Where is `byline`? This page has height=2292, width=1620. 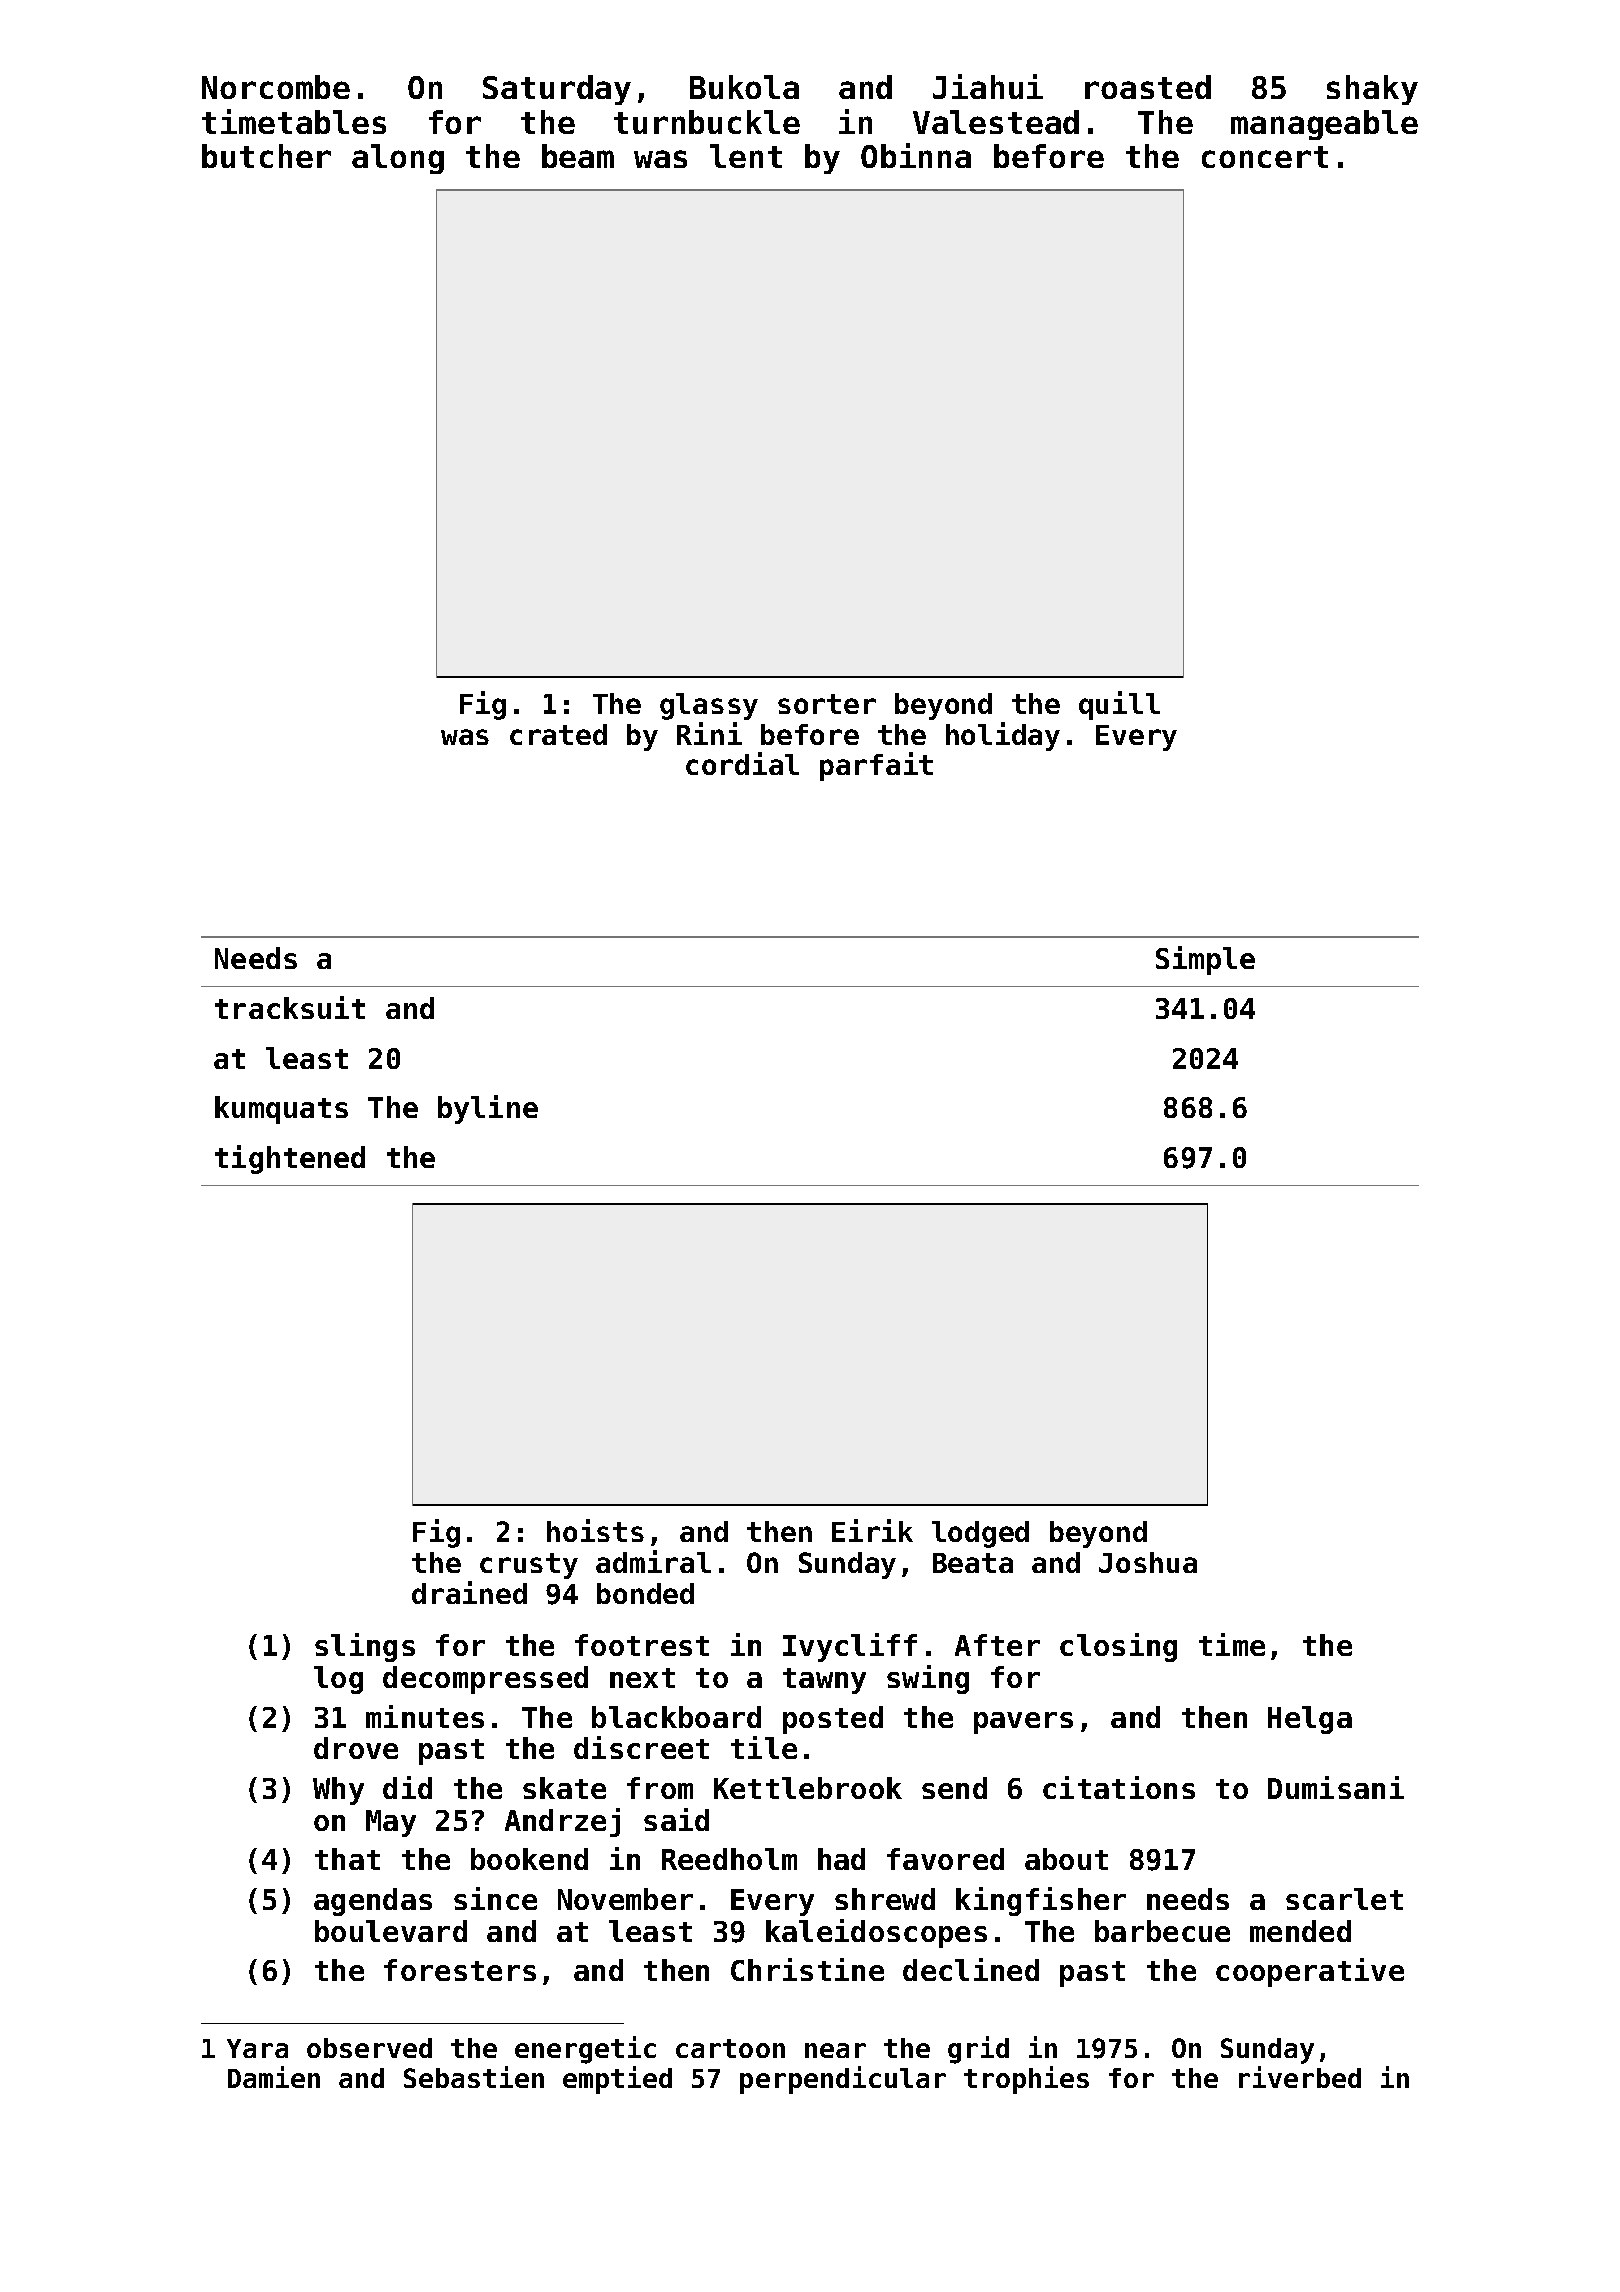
byline is located at coordinates (488, 1109).
